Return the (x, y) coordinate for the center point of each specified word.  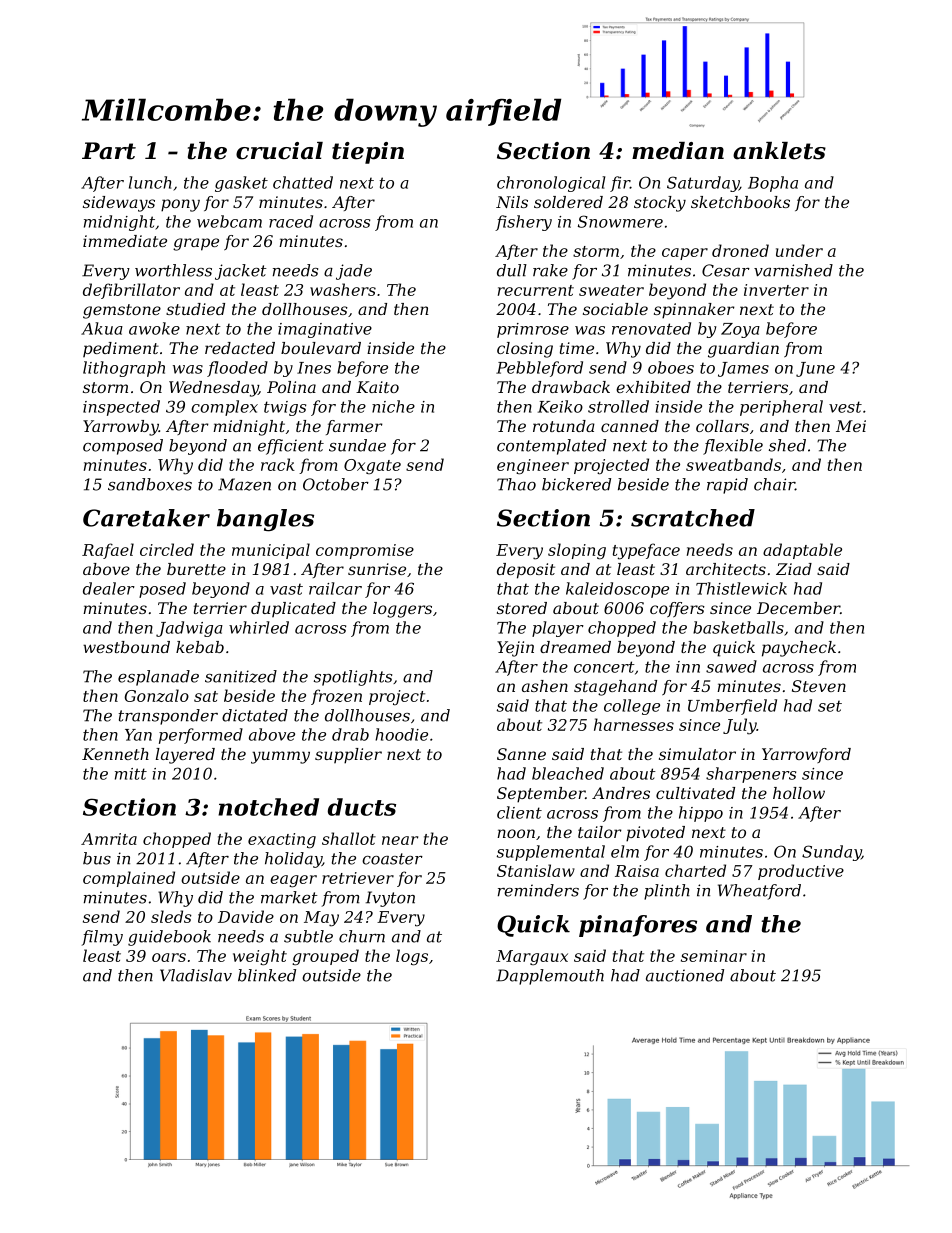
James (743, 369)
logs (412, 957)
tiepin (368, 153)
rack (278, 464)
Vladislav (196, 975)
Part (109, 151)
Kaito (377, 387)
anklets (779, 151)
